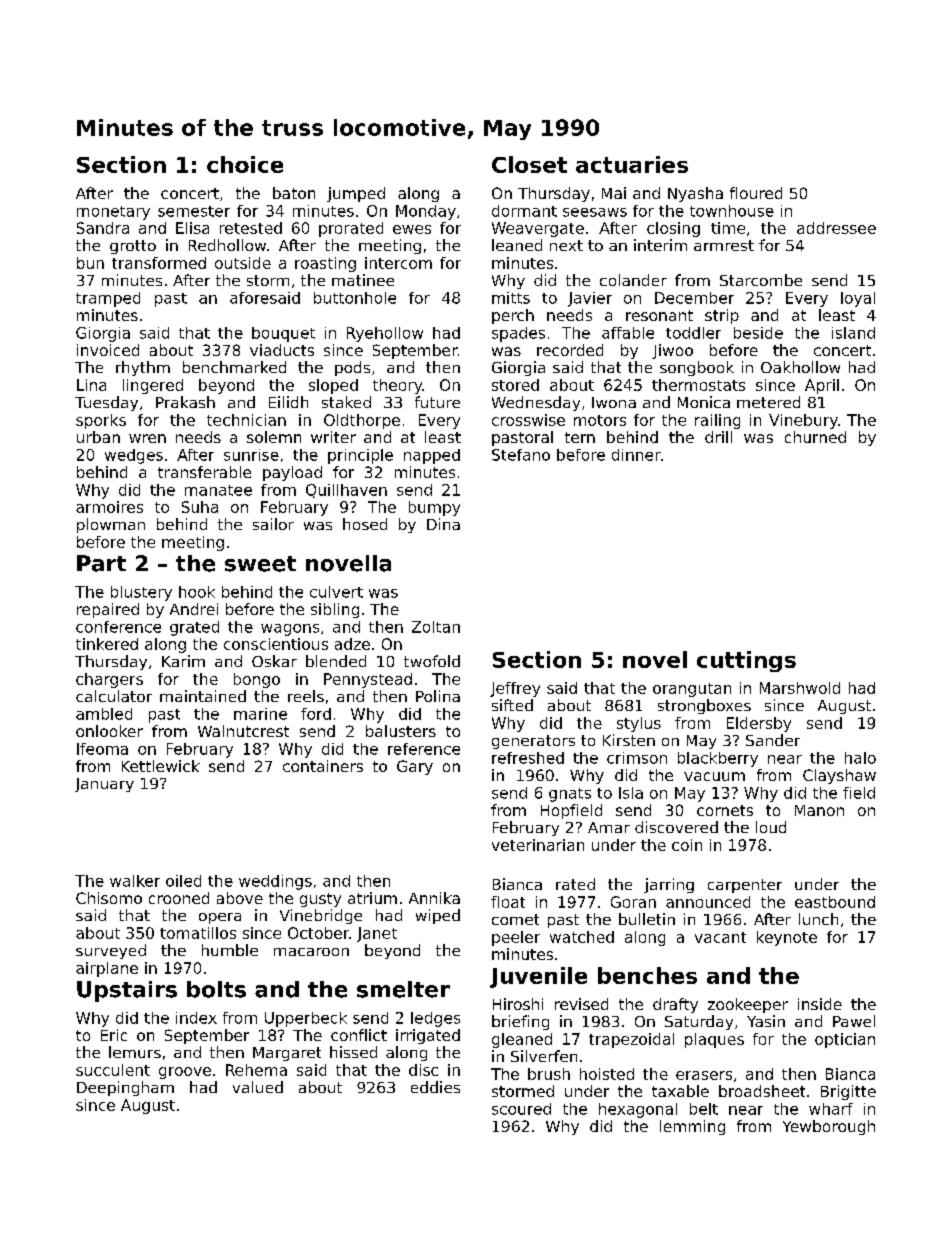  I want to click on Dina, so click(443, 524).
